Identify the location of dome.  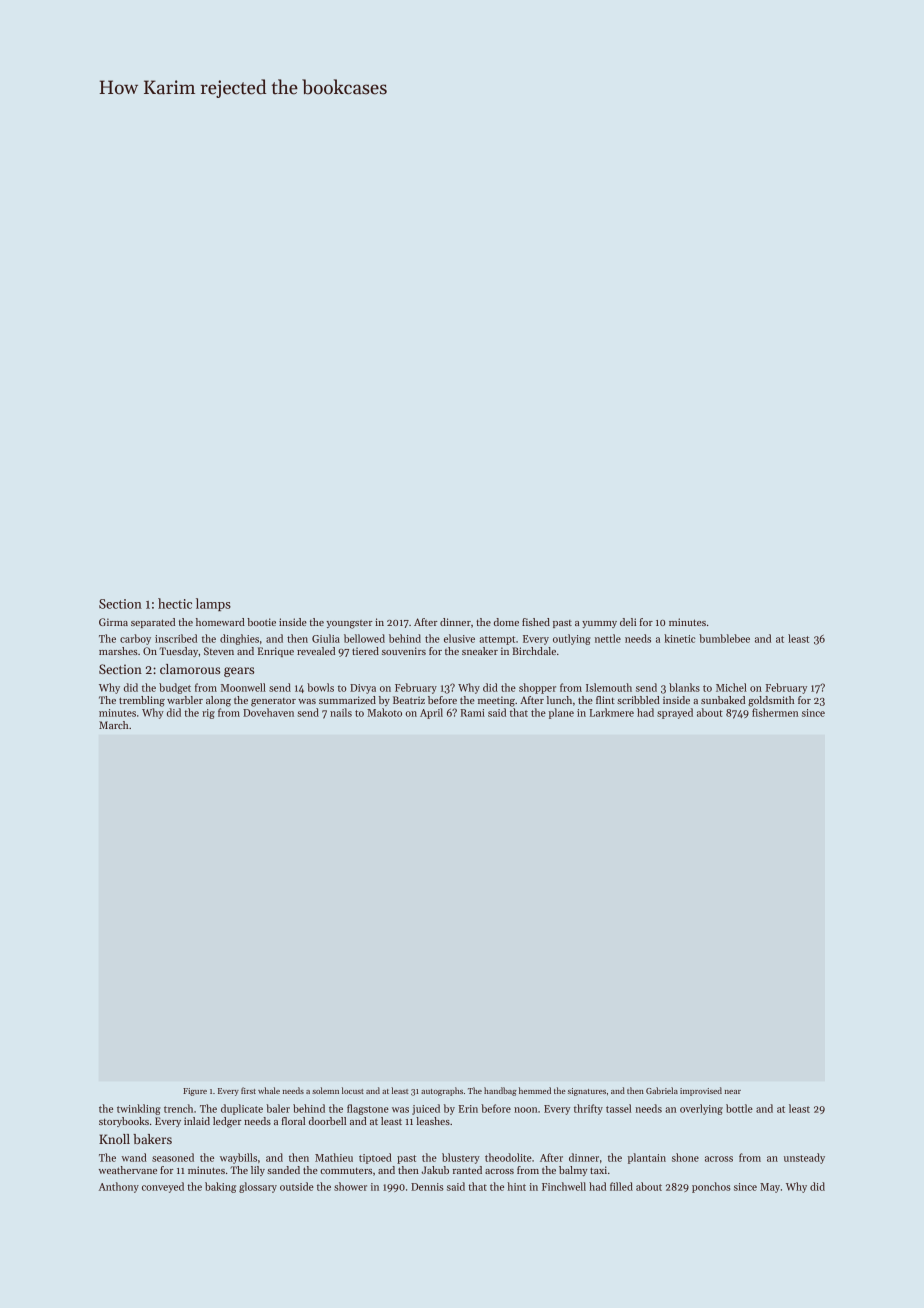
(506, 622).
